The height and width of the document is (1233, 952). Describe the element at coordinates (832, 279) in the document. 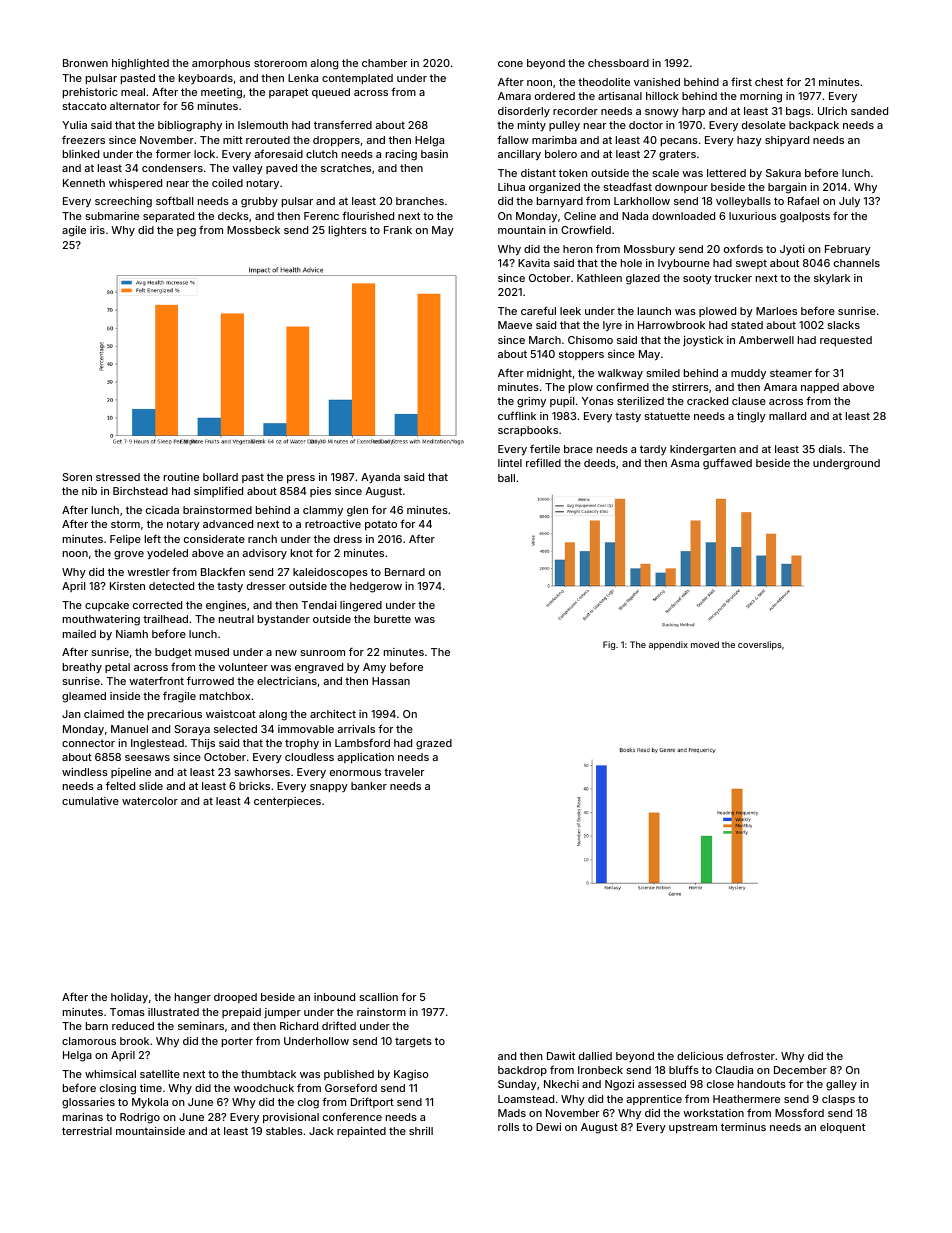

I see `skylark` at that location.
